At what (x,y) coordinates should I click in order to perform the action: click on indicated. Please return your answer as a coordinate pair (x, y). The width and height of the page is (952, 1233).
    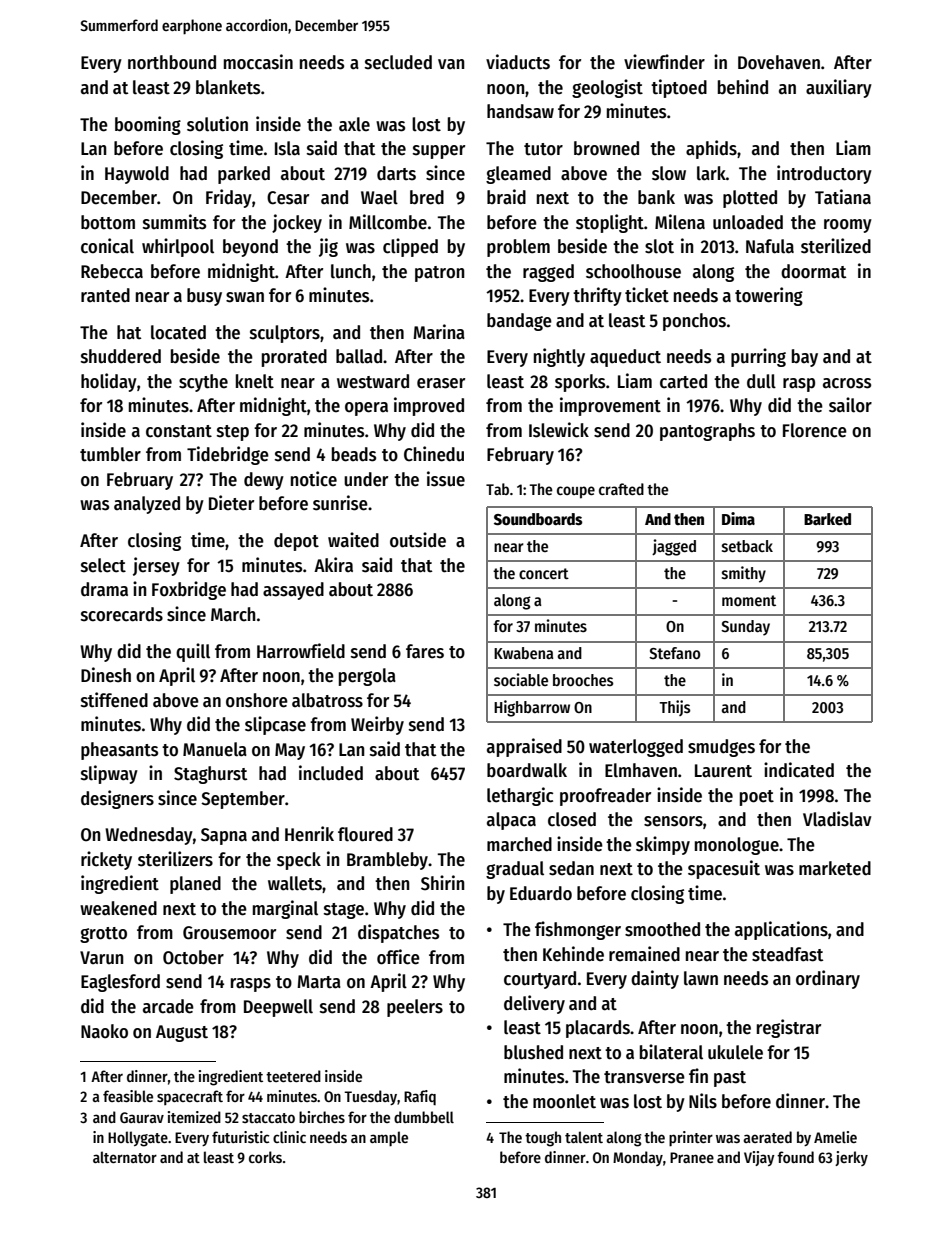
    Looking at the image, I should click on (799, 770).
